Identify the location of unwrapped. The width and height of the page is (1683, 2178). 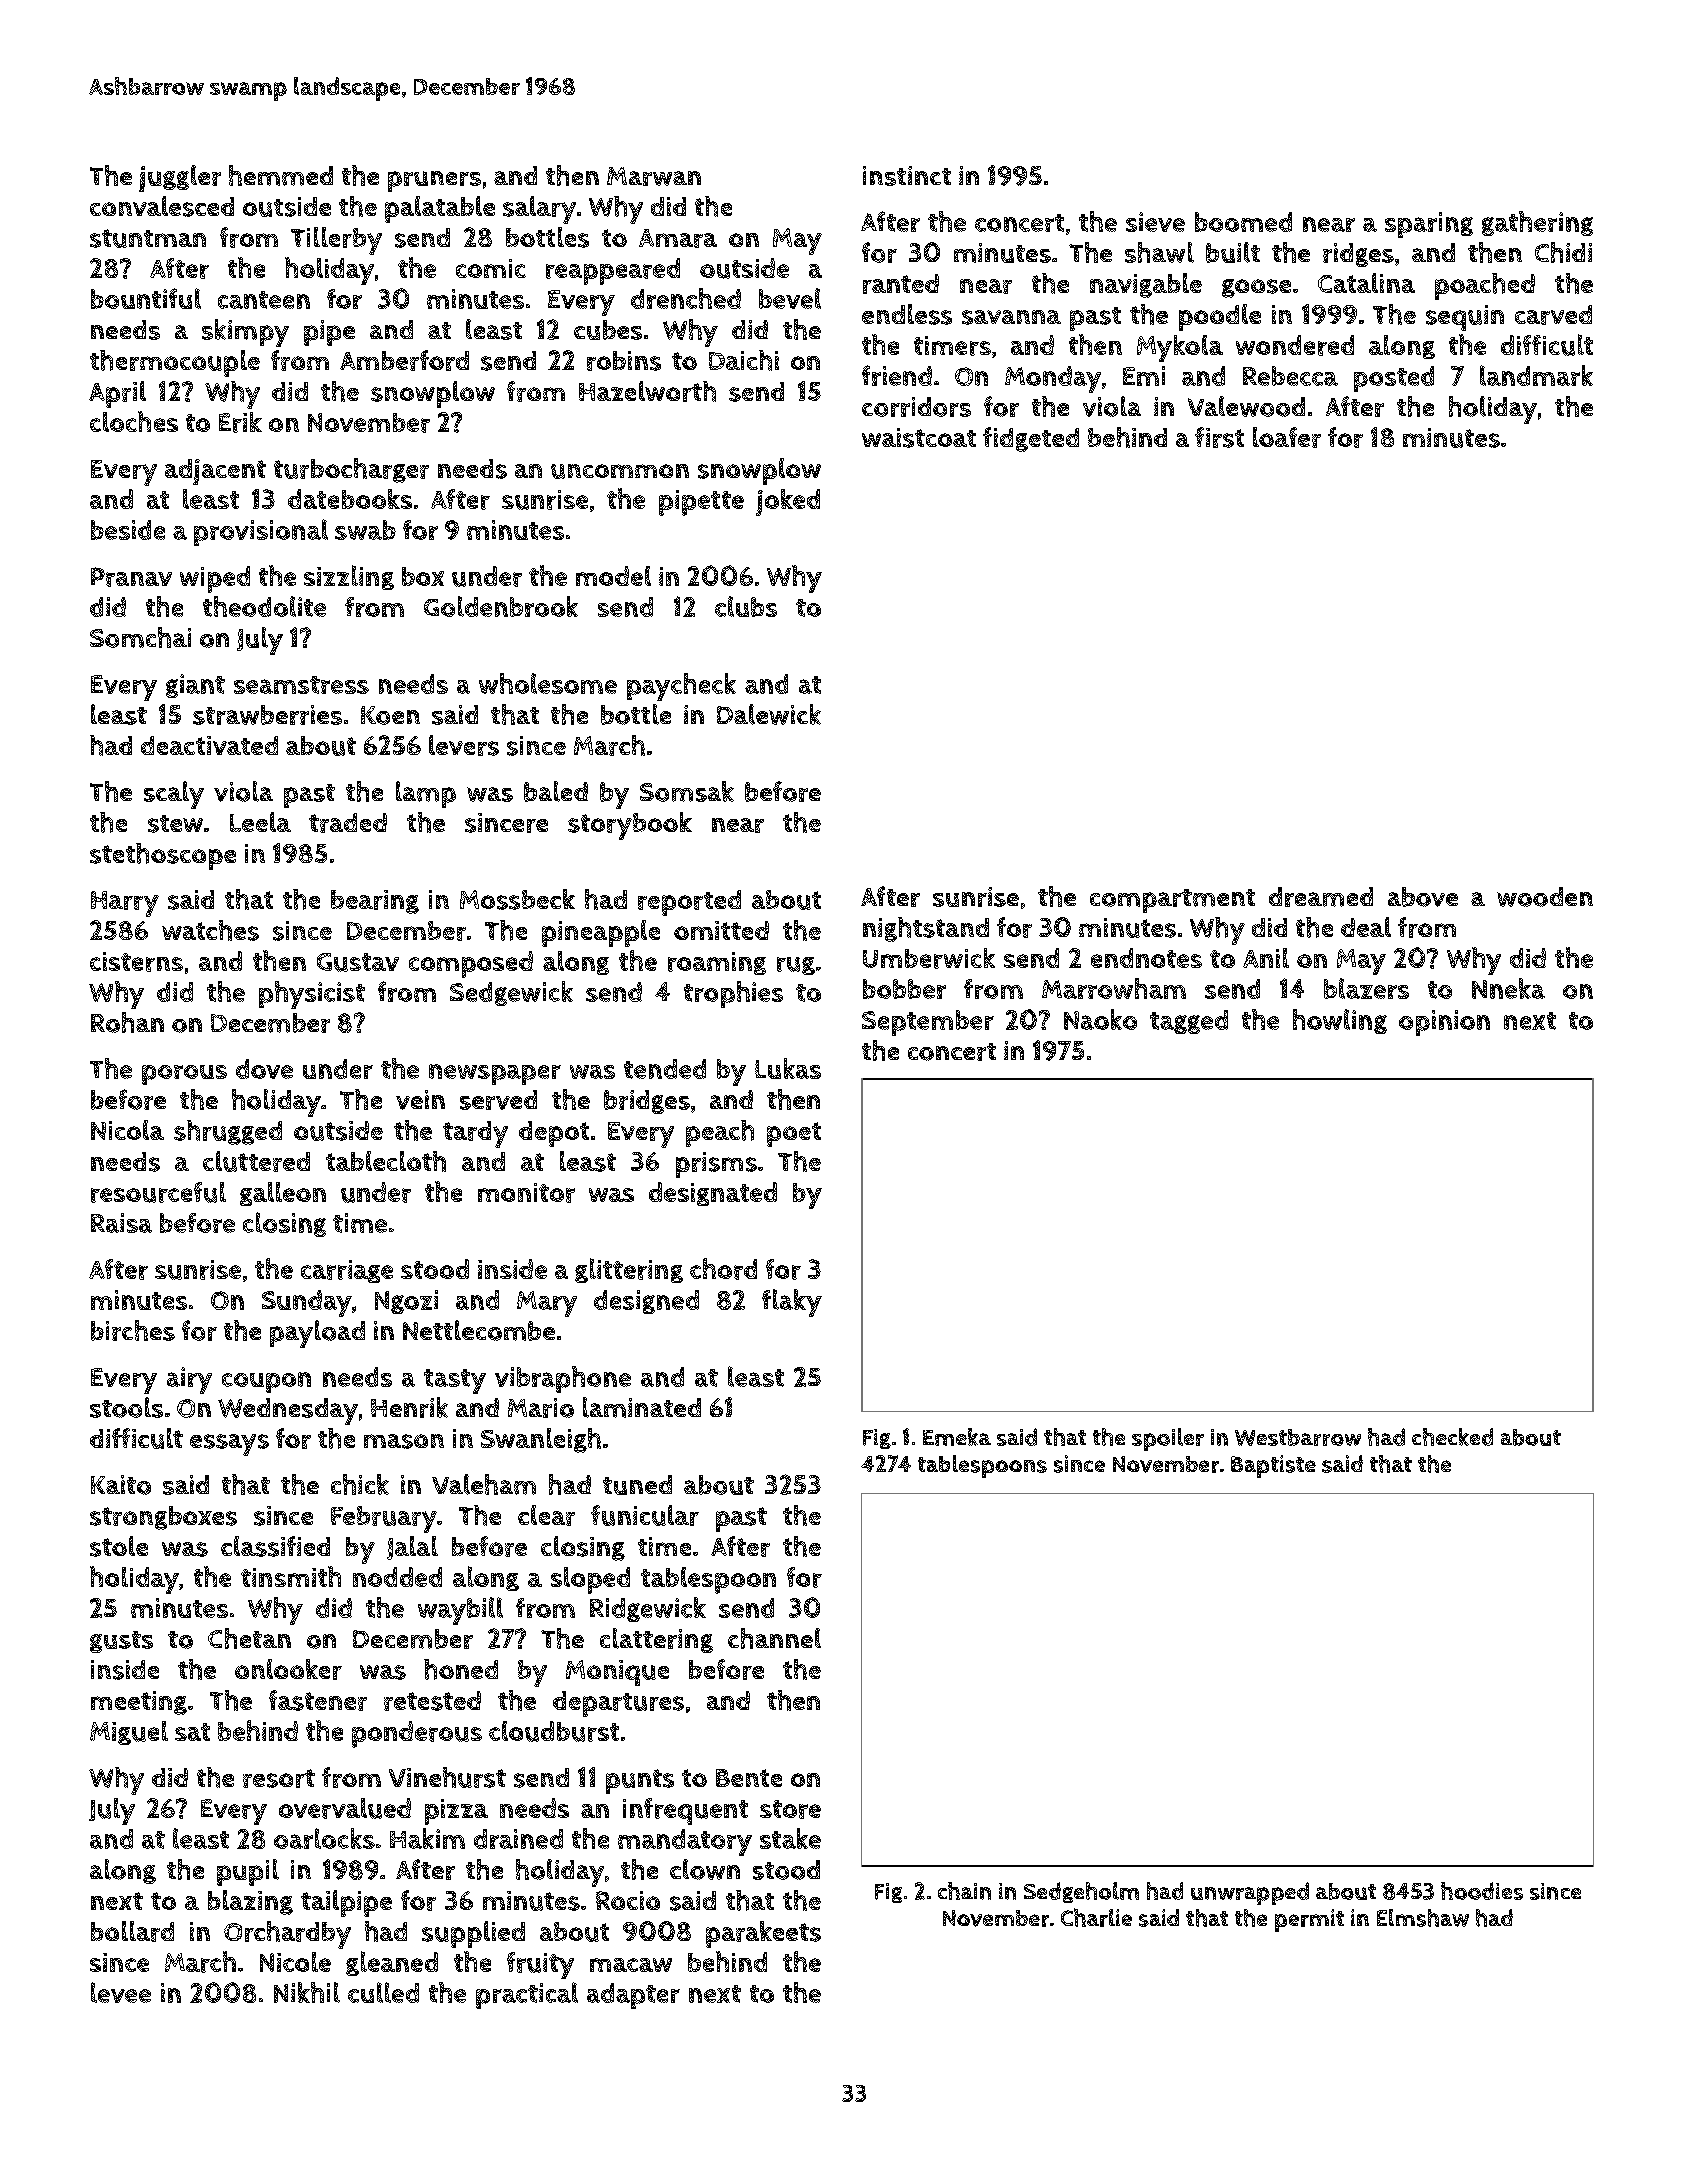
(1250, 1893).
